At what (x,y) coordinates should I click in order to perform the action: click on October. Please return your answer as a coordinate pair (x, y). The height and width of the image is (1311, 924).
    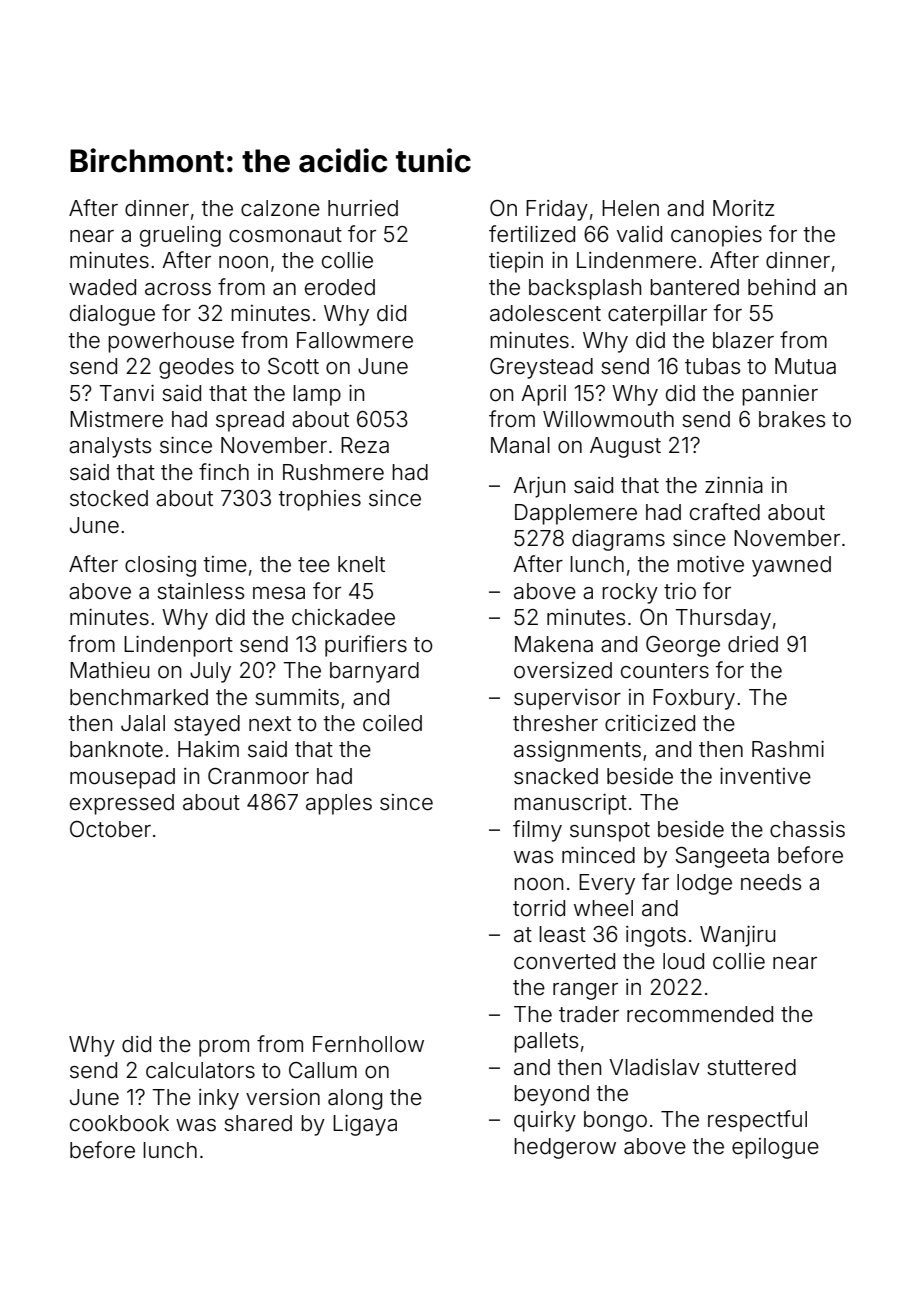
    Looking at the image, I should click on (110, 829).
